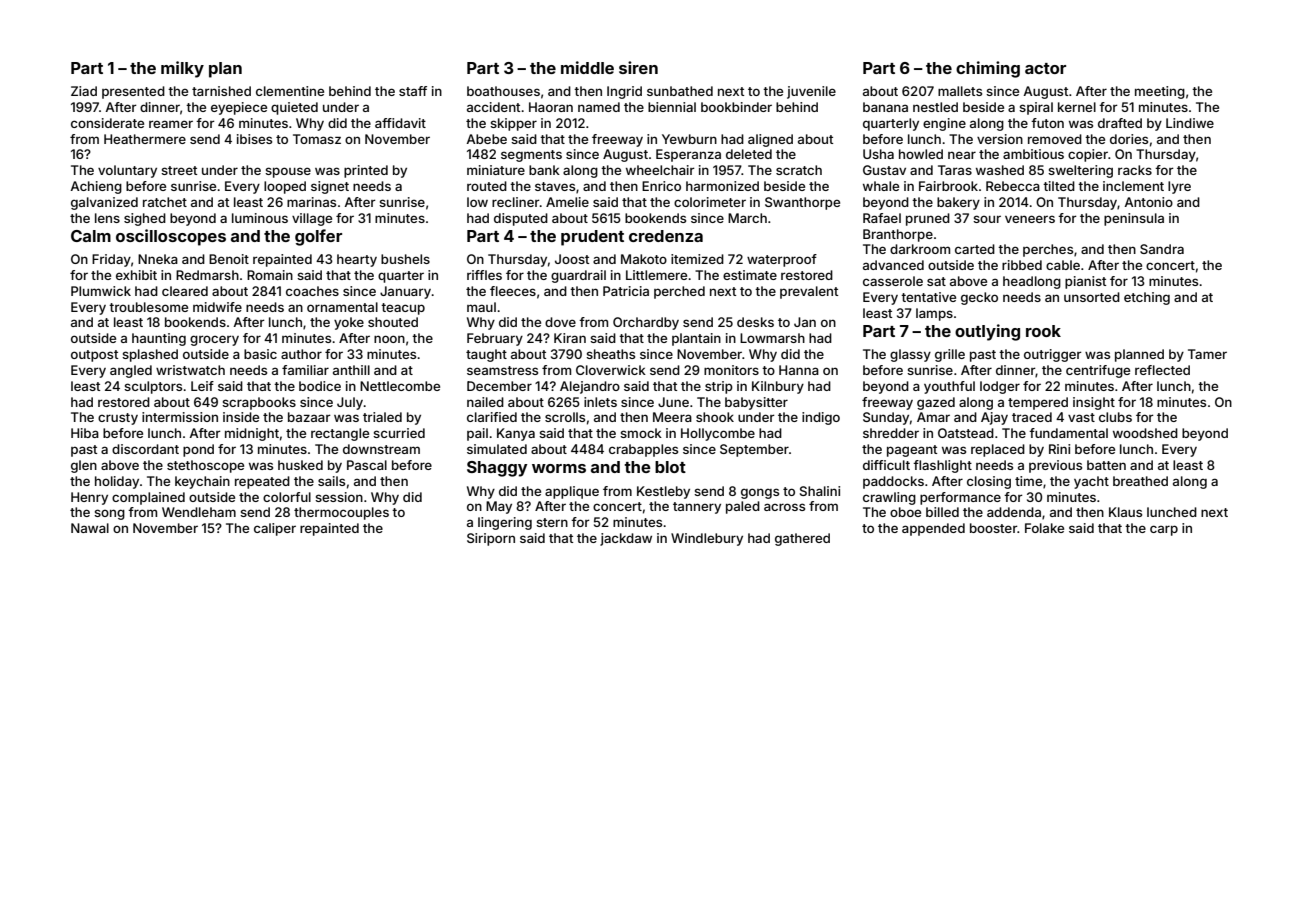 This page has height=924, width=1308. What do you see at coordinates (182, 69) in the page?
I see `milky` at bounding box center [182, 69].
